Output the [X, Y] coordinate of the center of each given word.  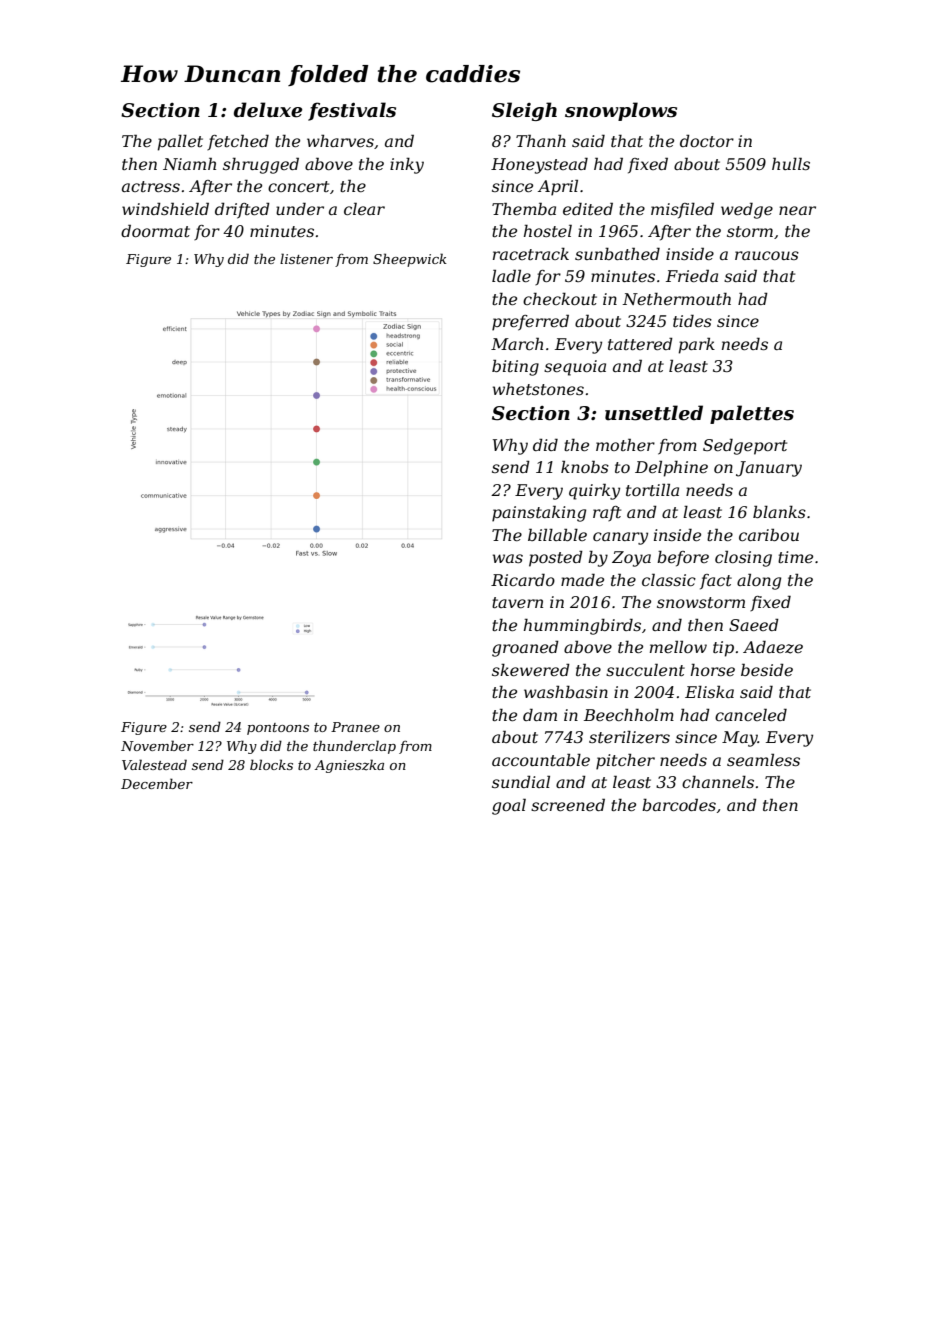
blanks [779, 512]
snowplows [621, 111]
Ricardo [523, 580]
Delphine [671, 468]
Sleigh [524, 111]
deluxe [268, 110]
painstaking [539, 513]
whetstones [538, 388]
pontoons [278, 729]
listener [306, 258]
